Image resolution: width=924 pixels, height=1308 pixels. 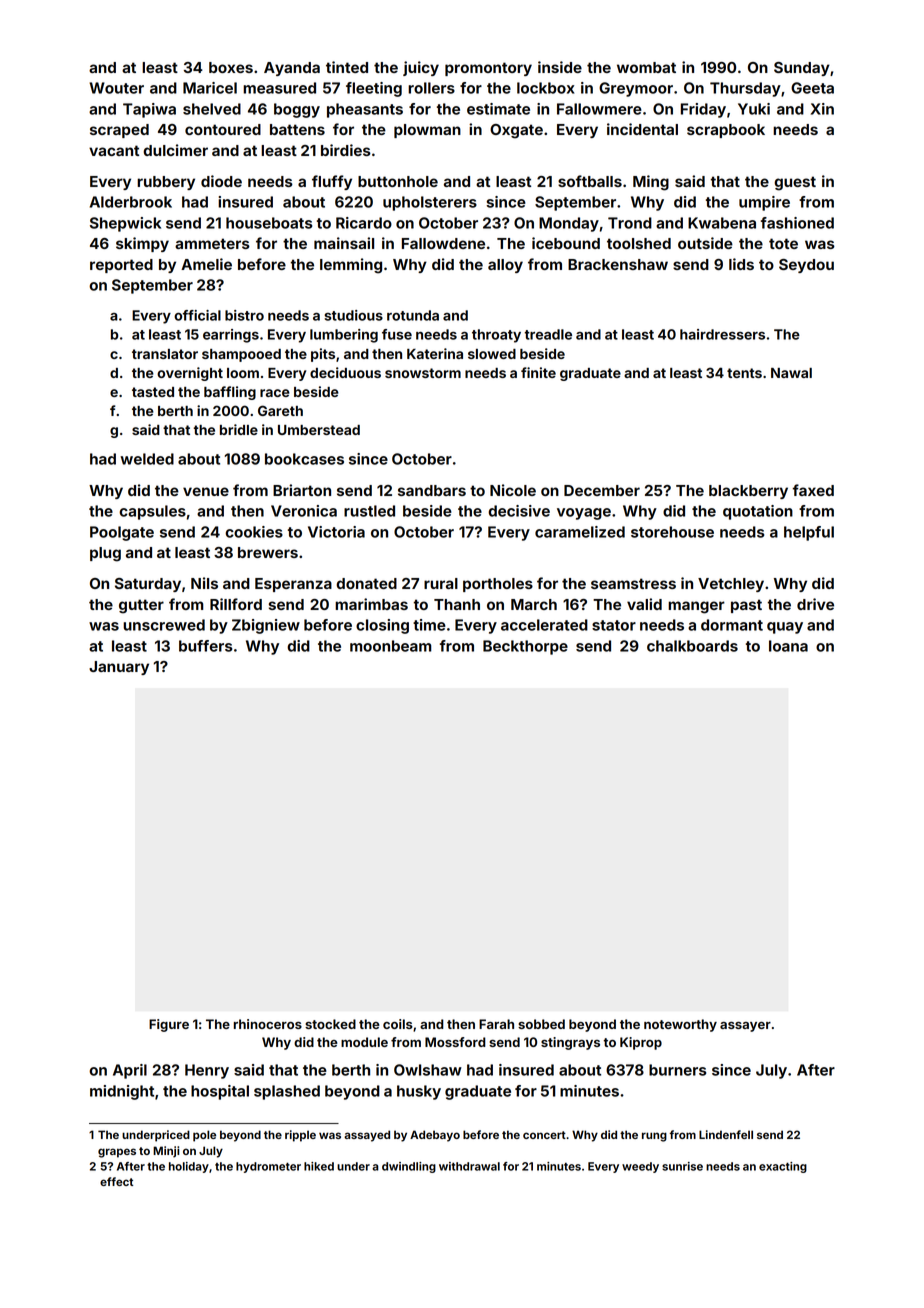 What do you see at coordinates (496, 1024) in the screenshot?
I see `Farah` at bounding box center [496, 1024].
